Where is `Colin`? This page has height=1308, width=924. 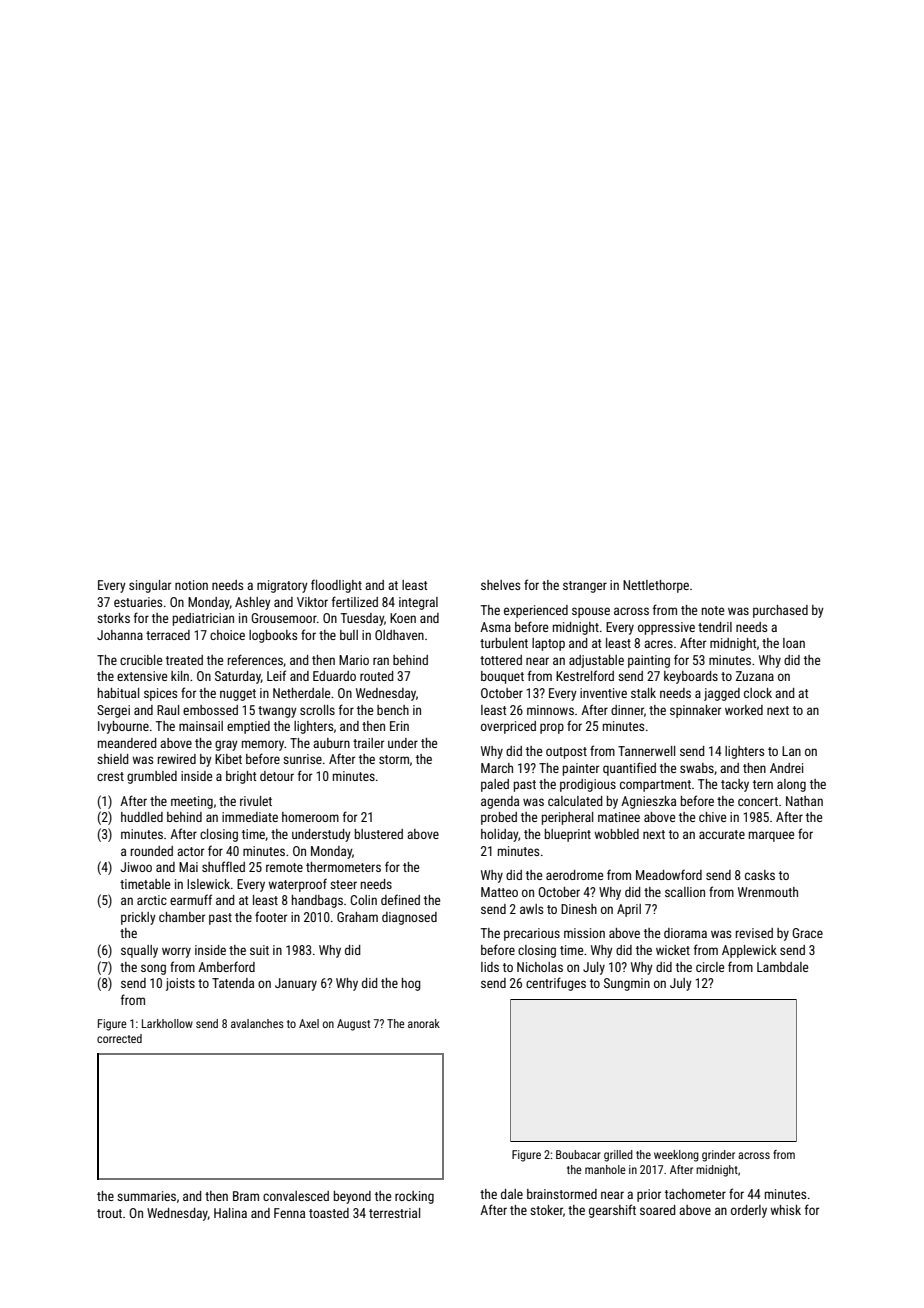
Colin is located at coordinates (363, 900).
